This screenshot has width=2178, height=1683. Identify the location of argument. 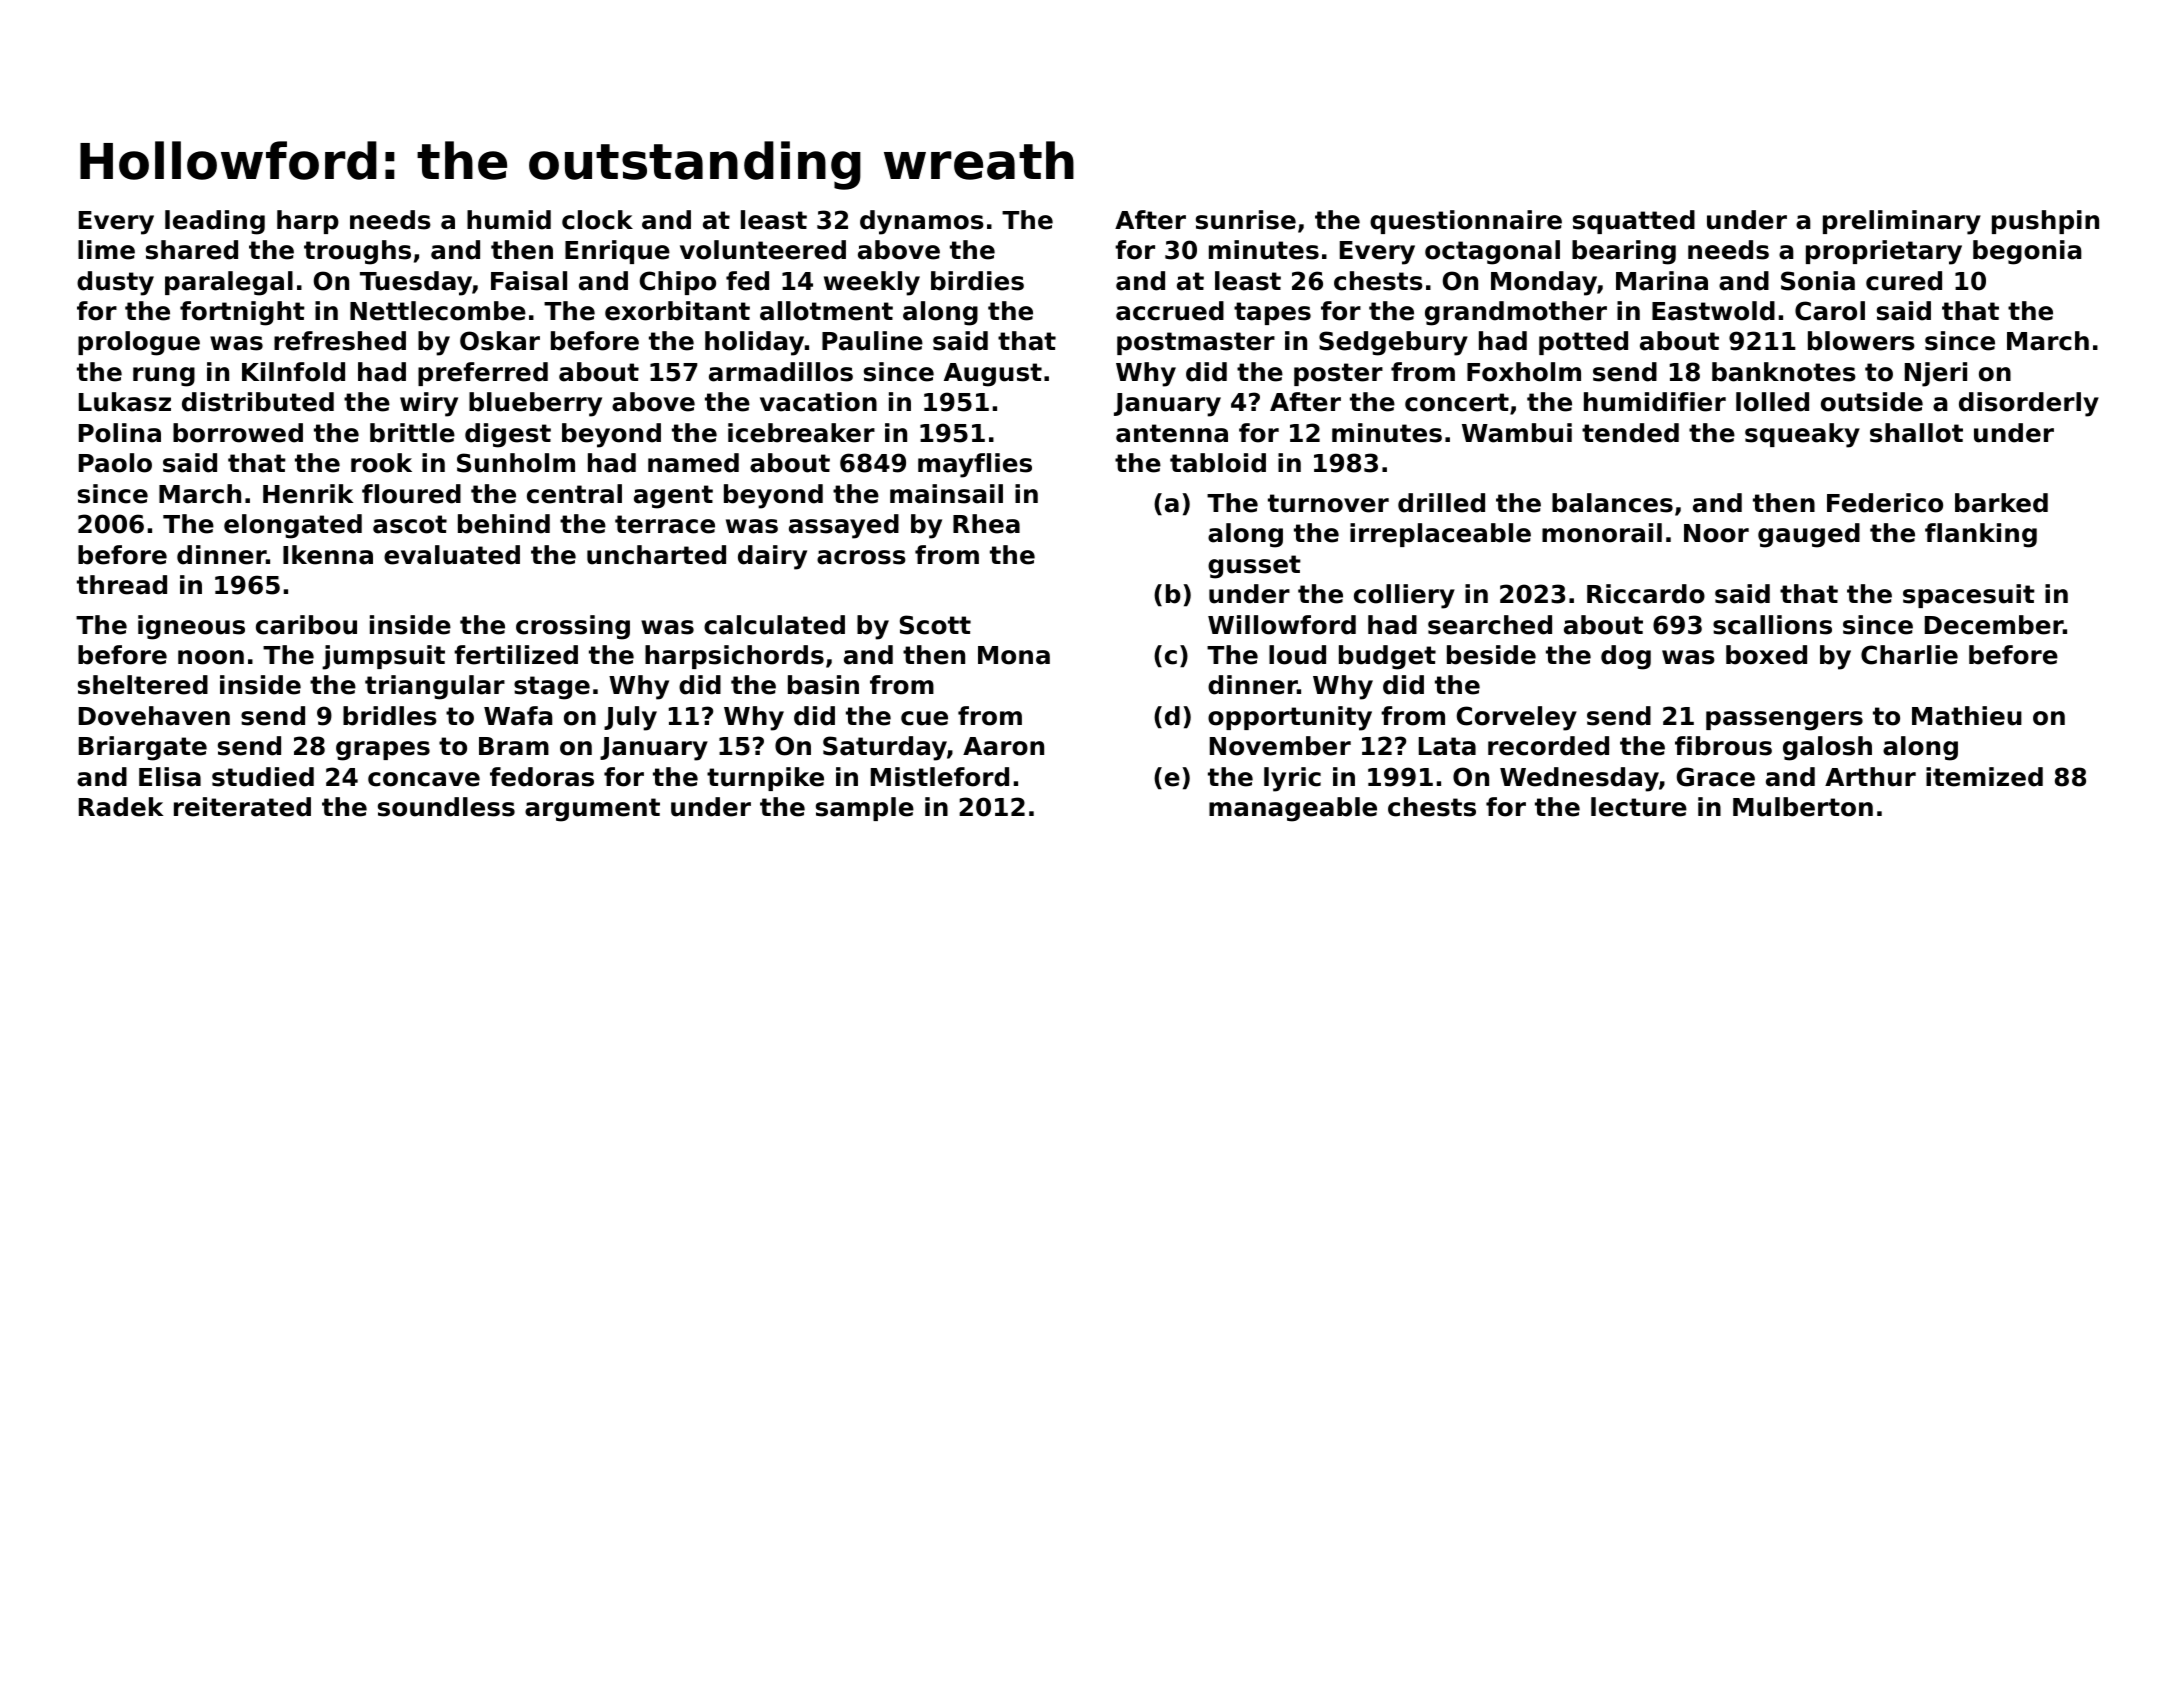
(592, 810).
